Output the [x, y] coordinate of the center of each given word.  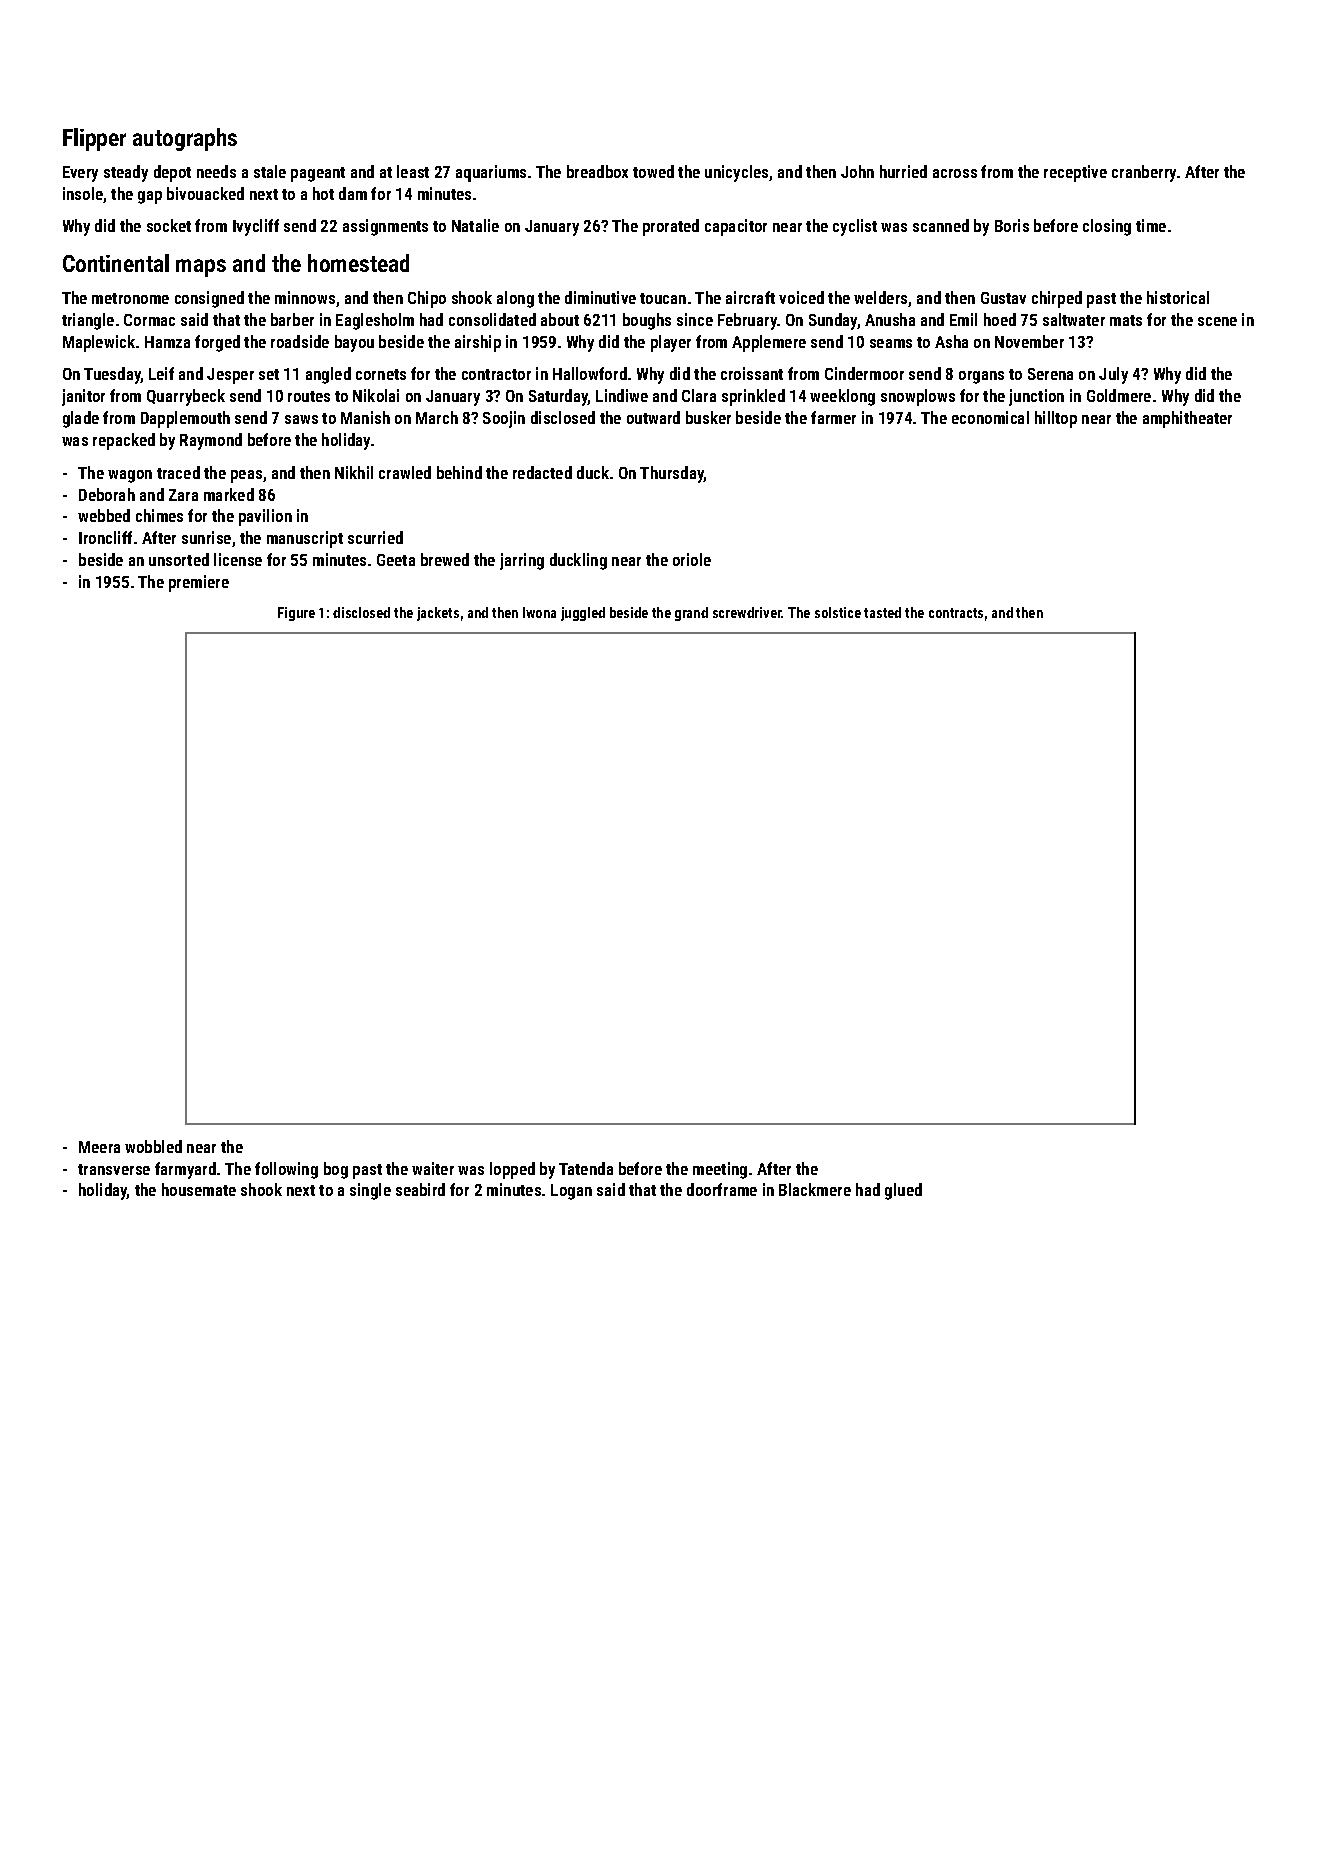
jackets [438, 614]
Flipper [94, 139]
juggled [583, 614]
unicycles [736, 173]
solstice [838, 612]
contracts [956, 613]
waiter [433, 1168]
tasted [882, 612]
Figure [296, 614]
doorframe [722, 1189]
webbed [104, 515]
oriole [692, 559]
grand [691, 614]
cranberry [1144, 173]
